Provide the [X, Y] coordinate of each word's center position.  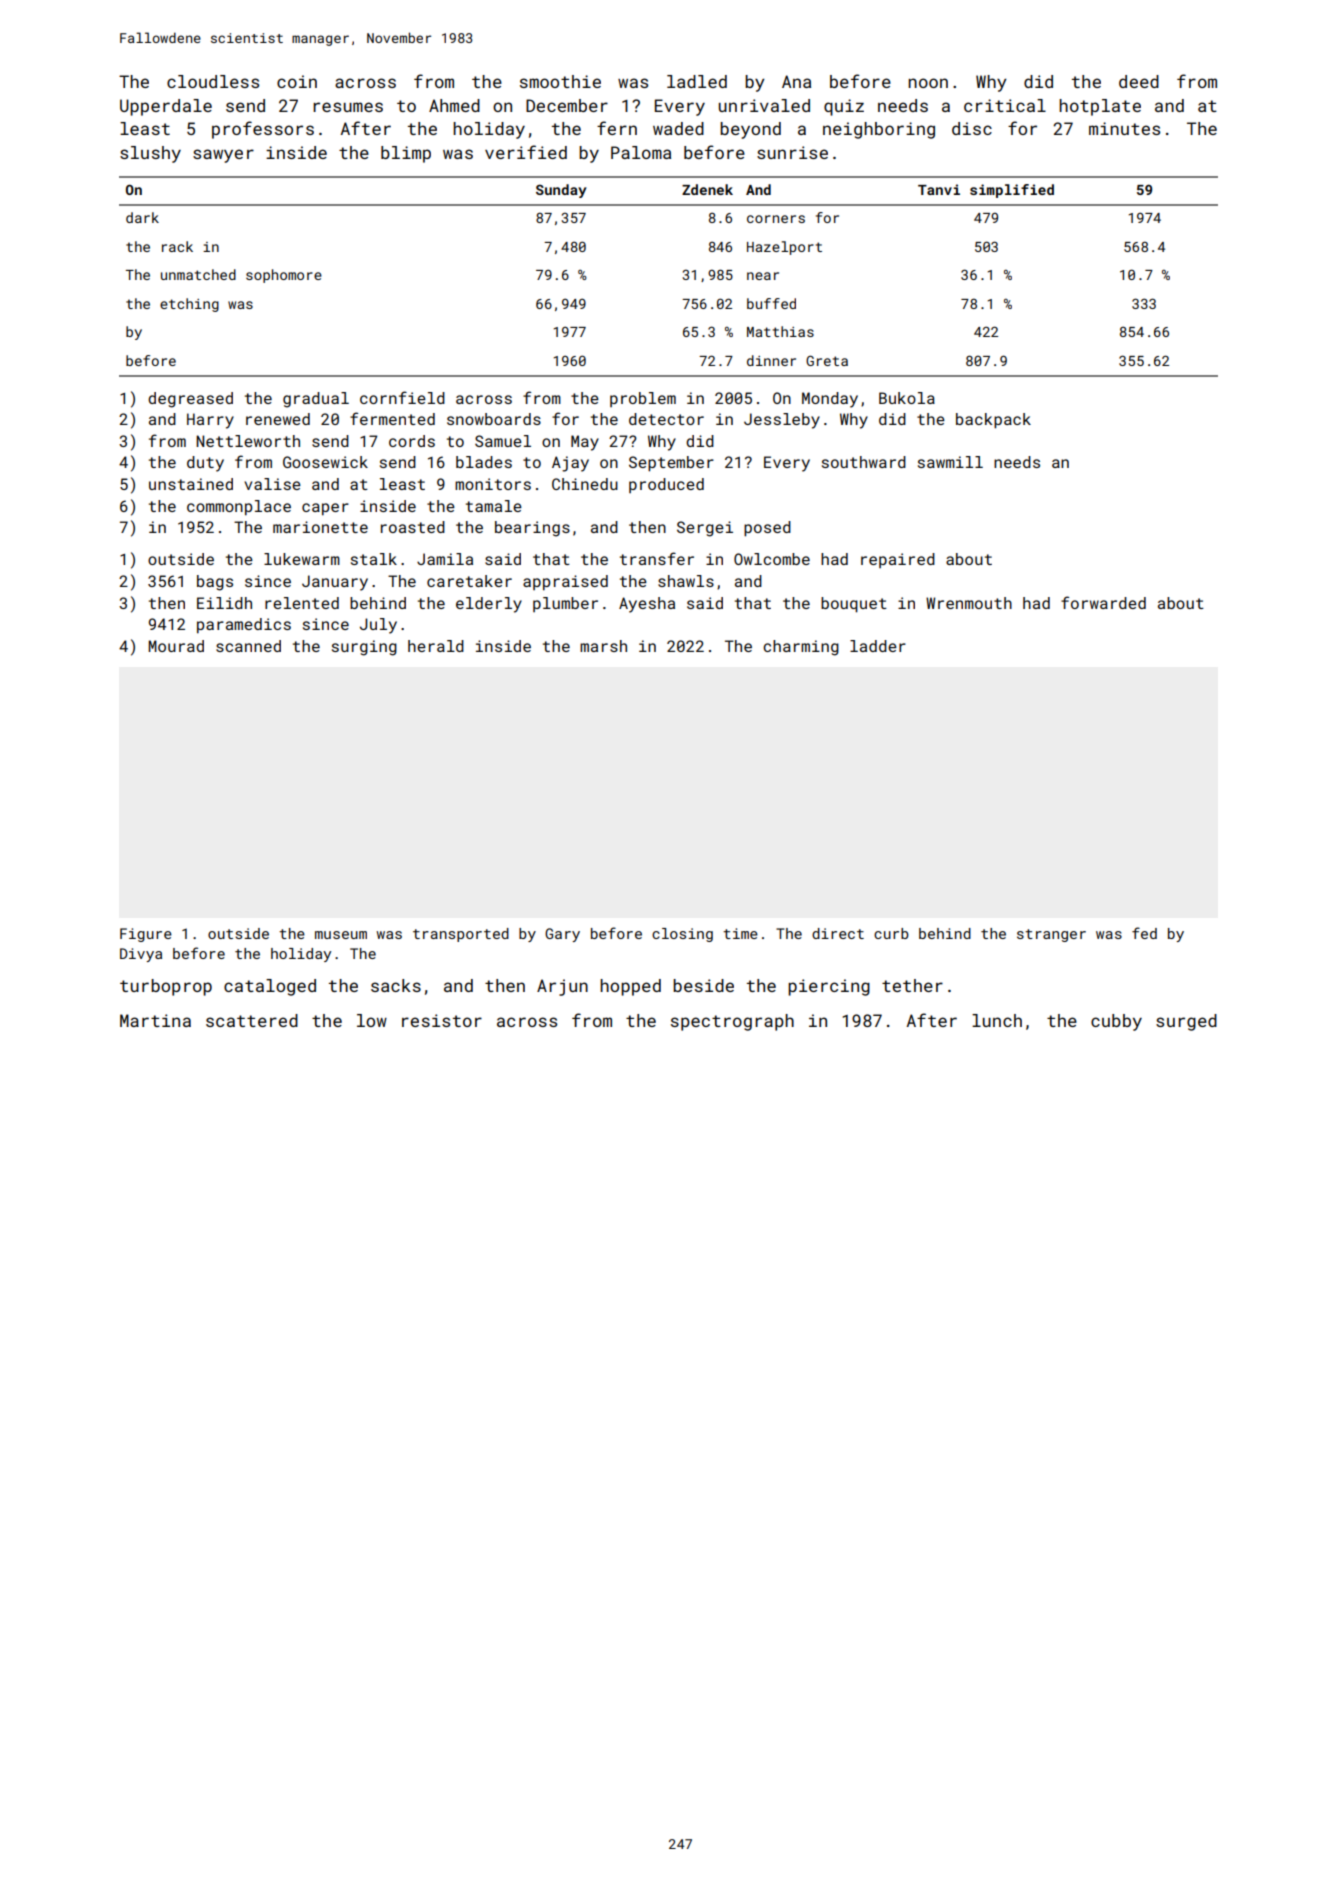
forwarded [1103, 602]
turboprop [166, 987]
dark [142, 217]
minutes [1124, 128]
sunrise [792, 152]
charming [801, 648]
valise [272, 484]
